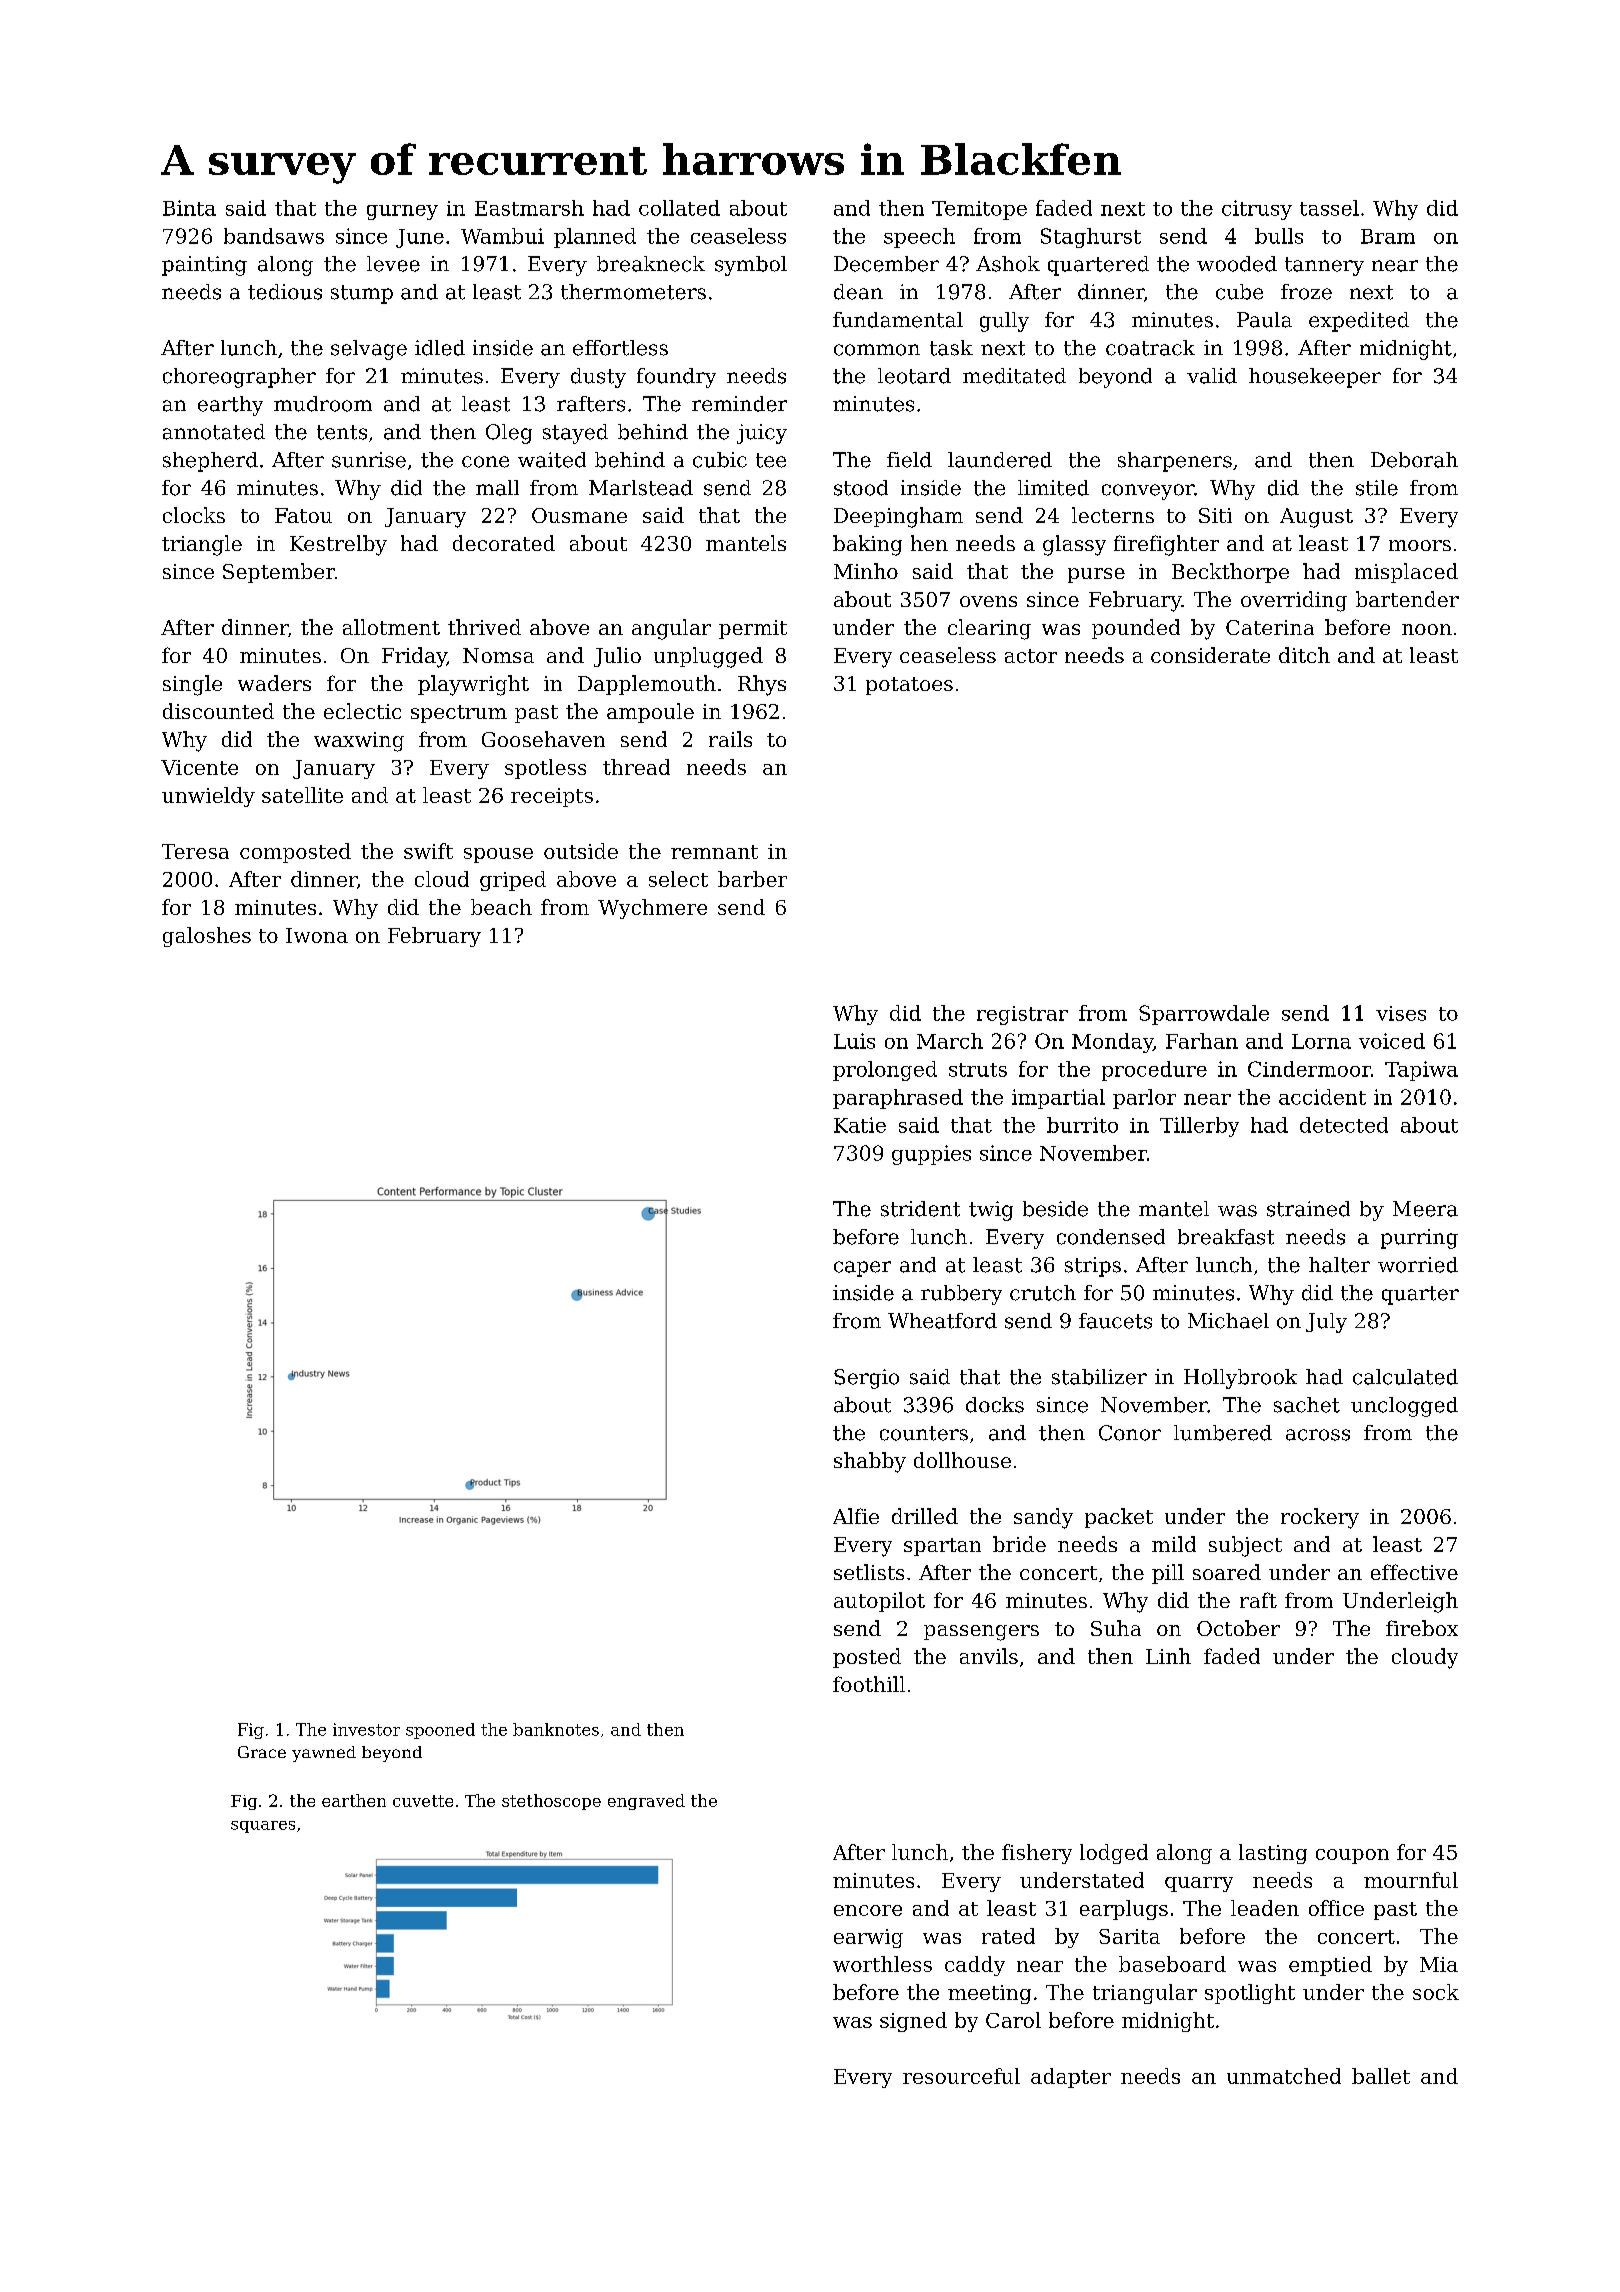 The width and height of the screenshot is (1620, 2292). I want to click on investor, so click(366, 1729).
